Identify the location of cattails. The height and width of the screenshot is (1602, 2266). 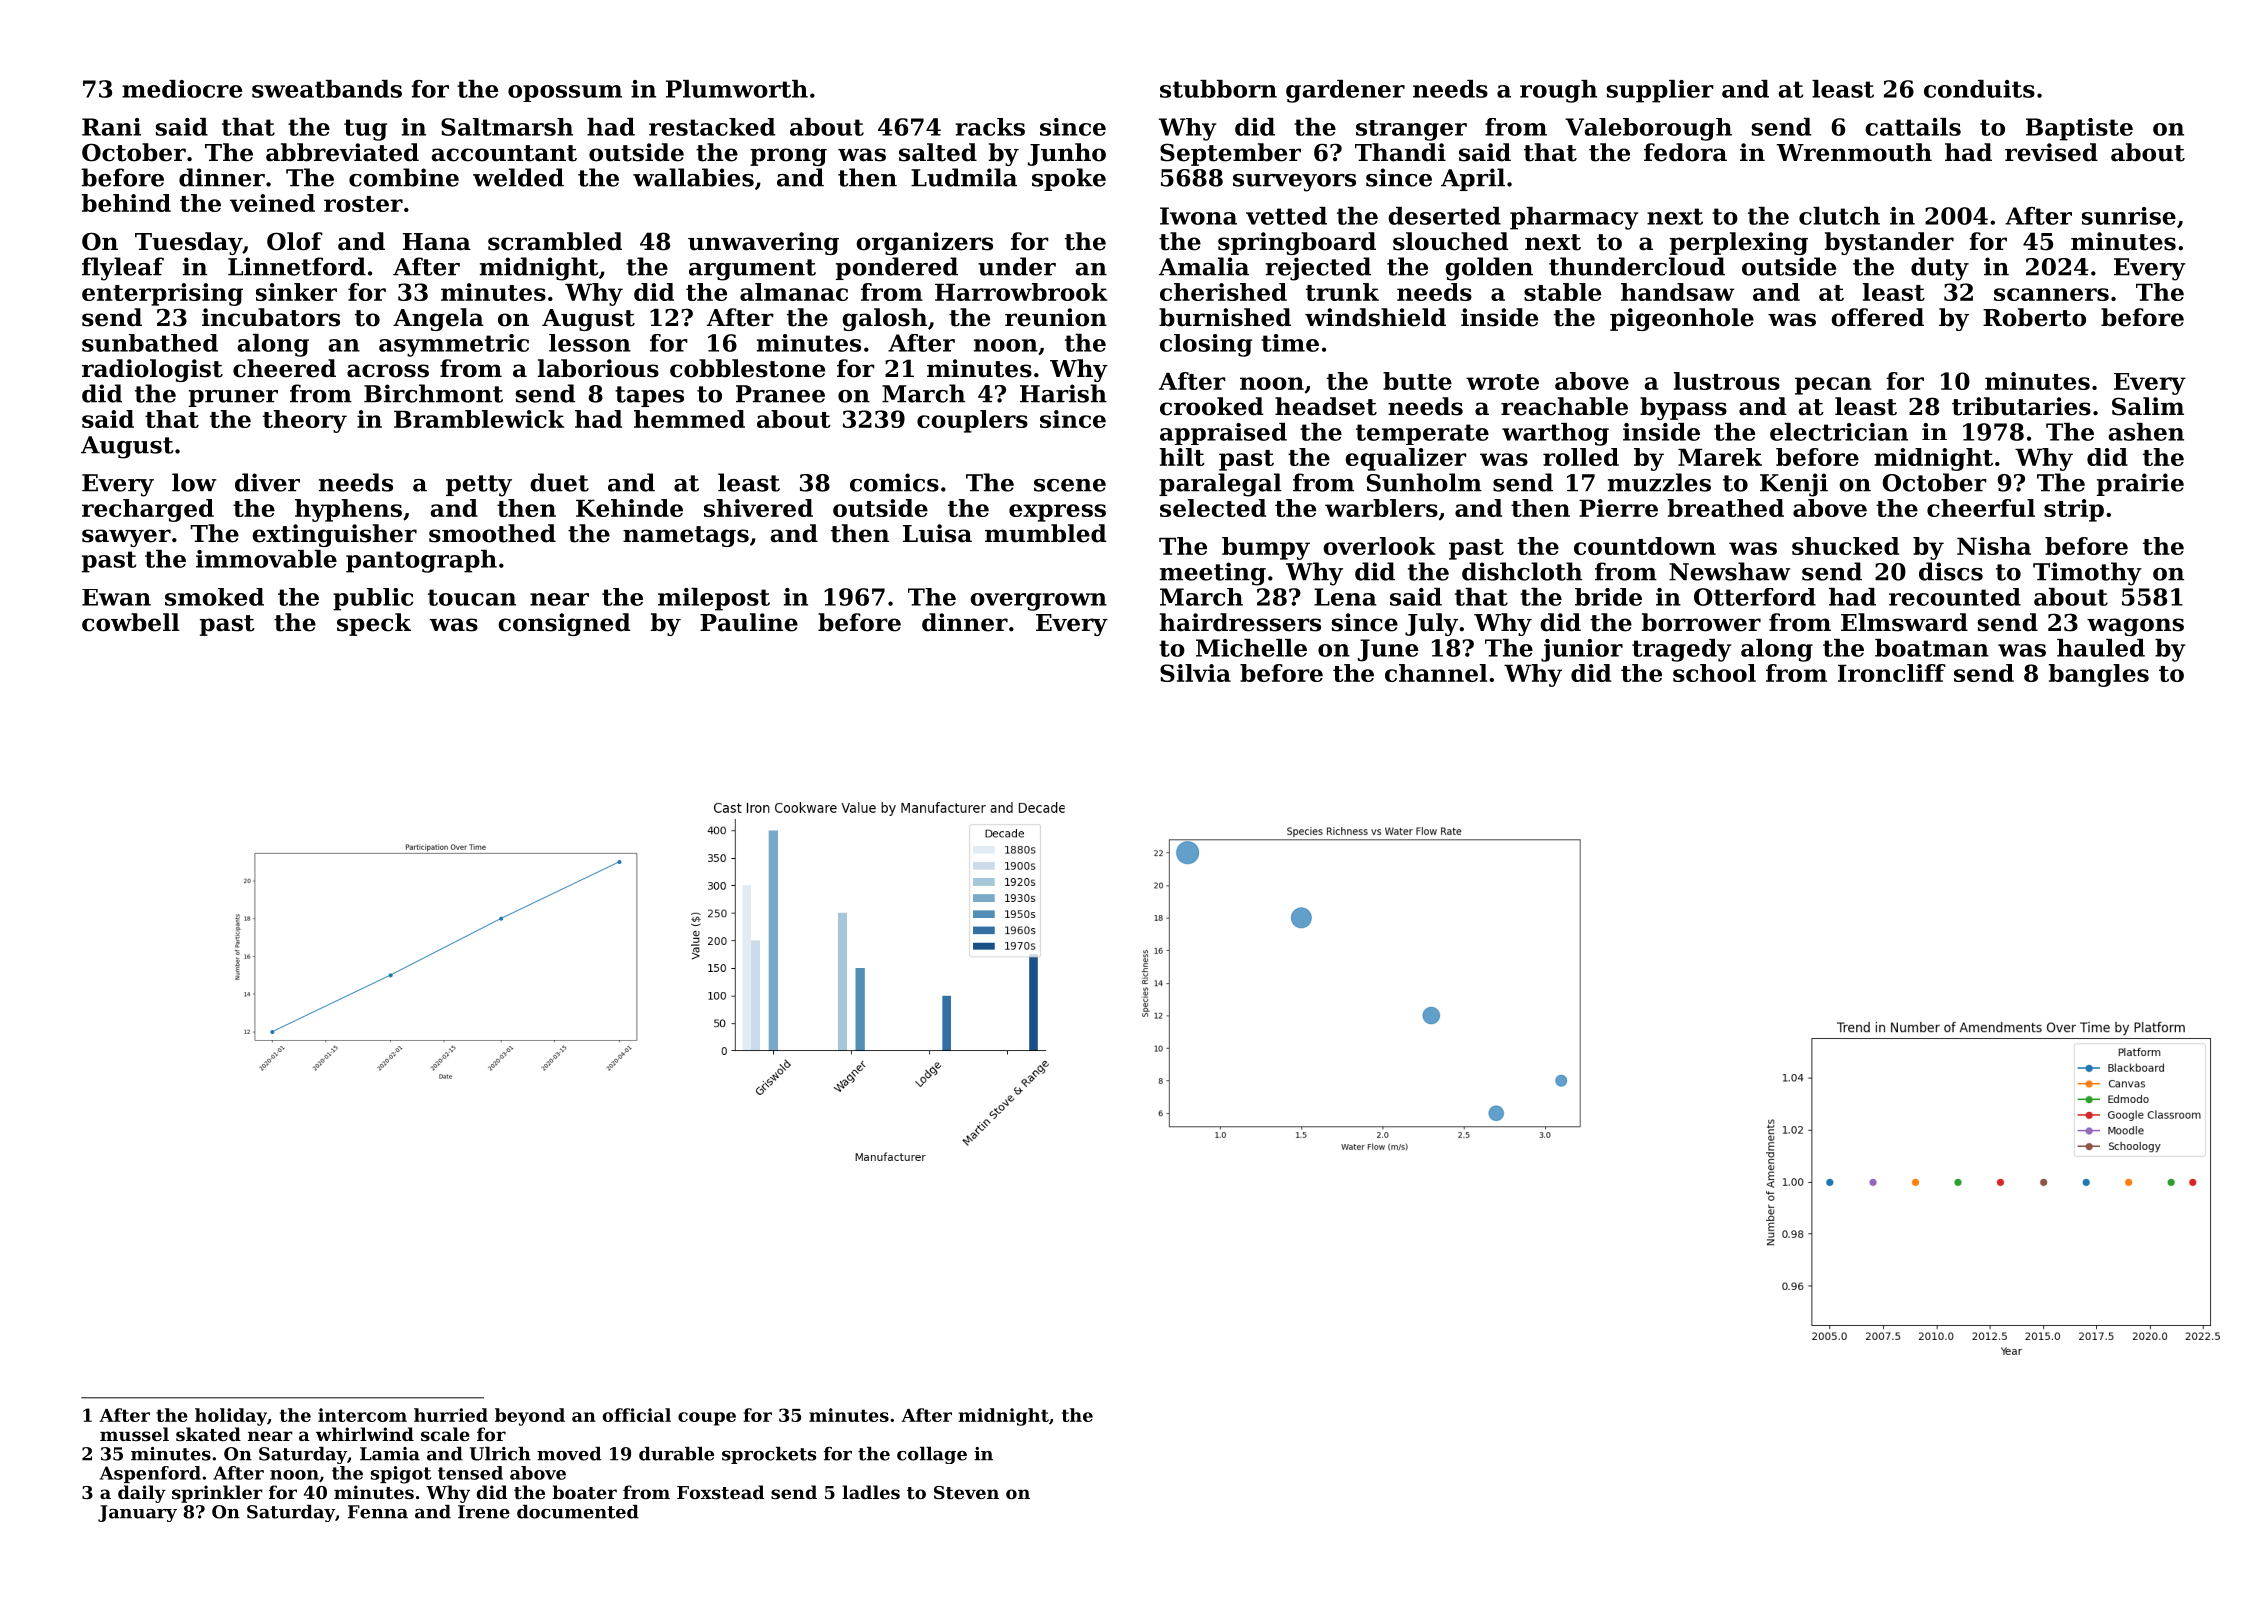
(1913, 127).
